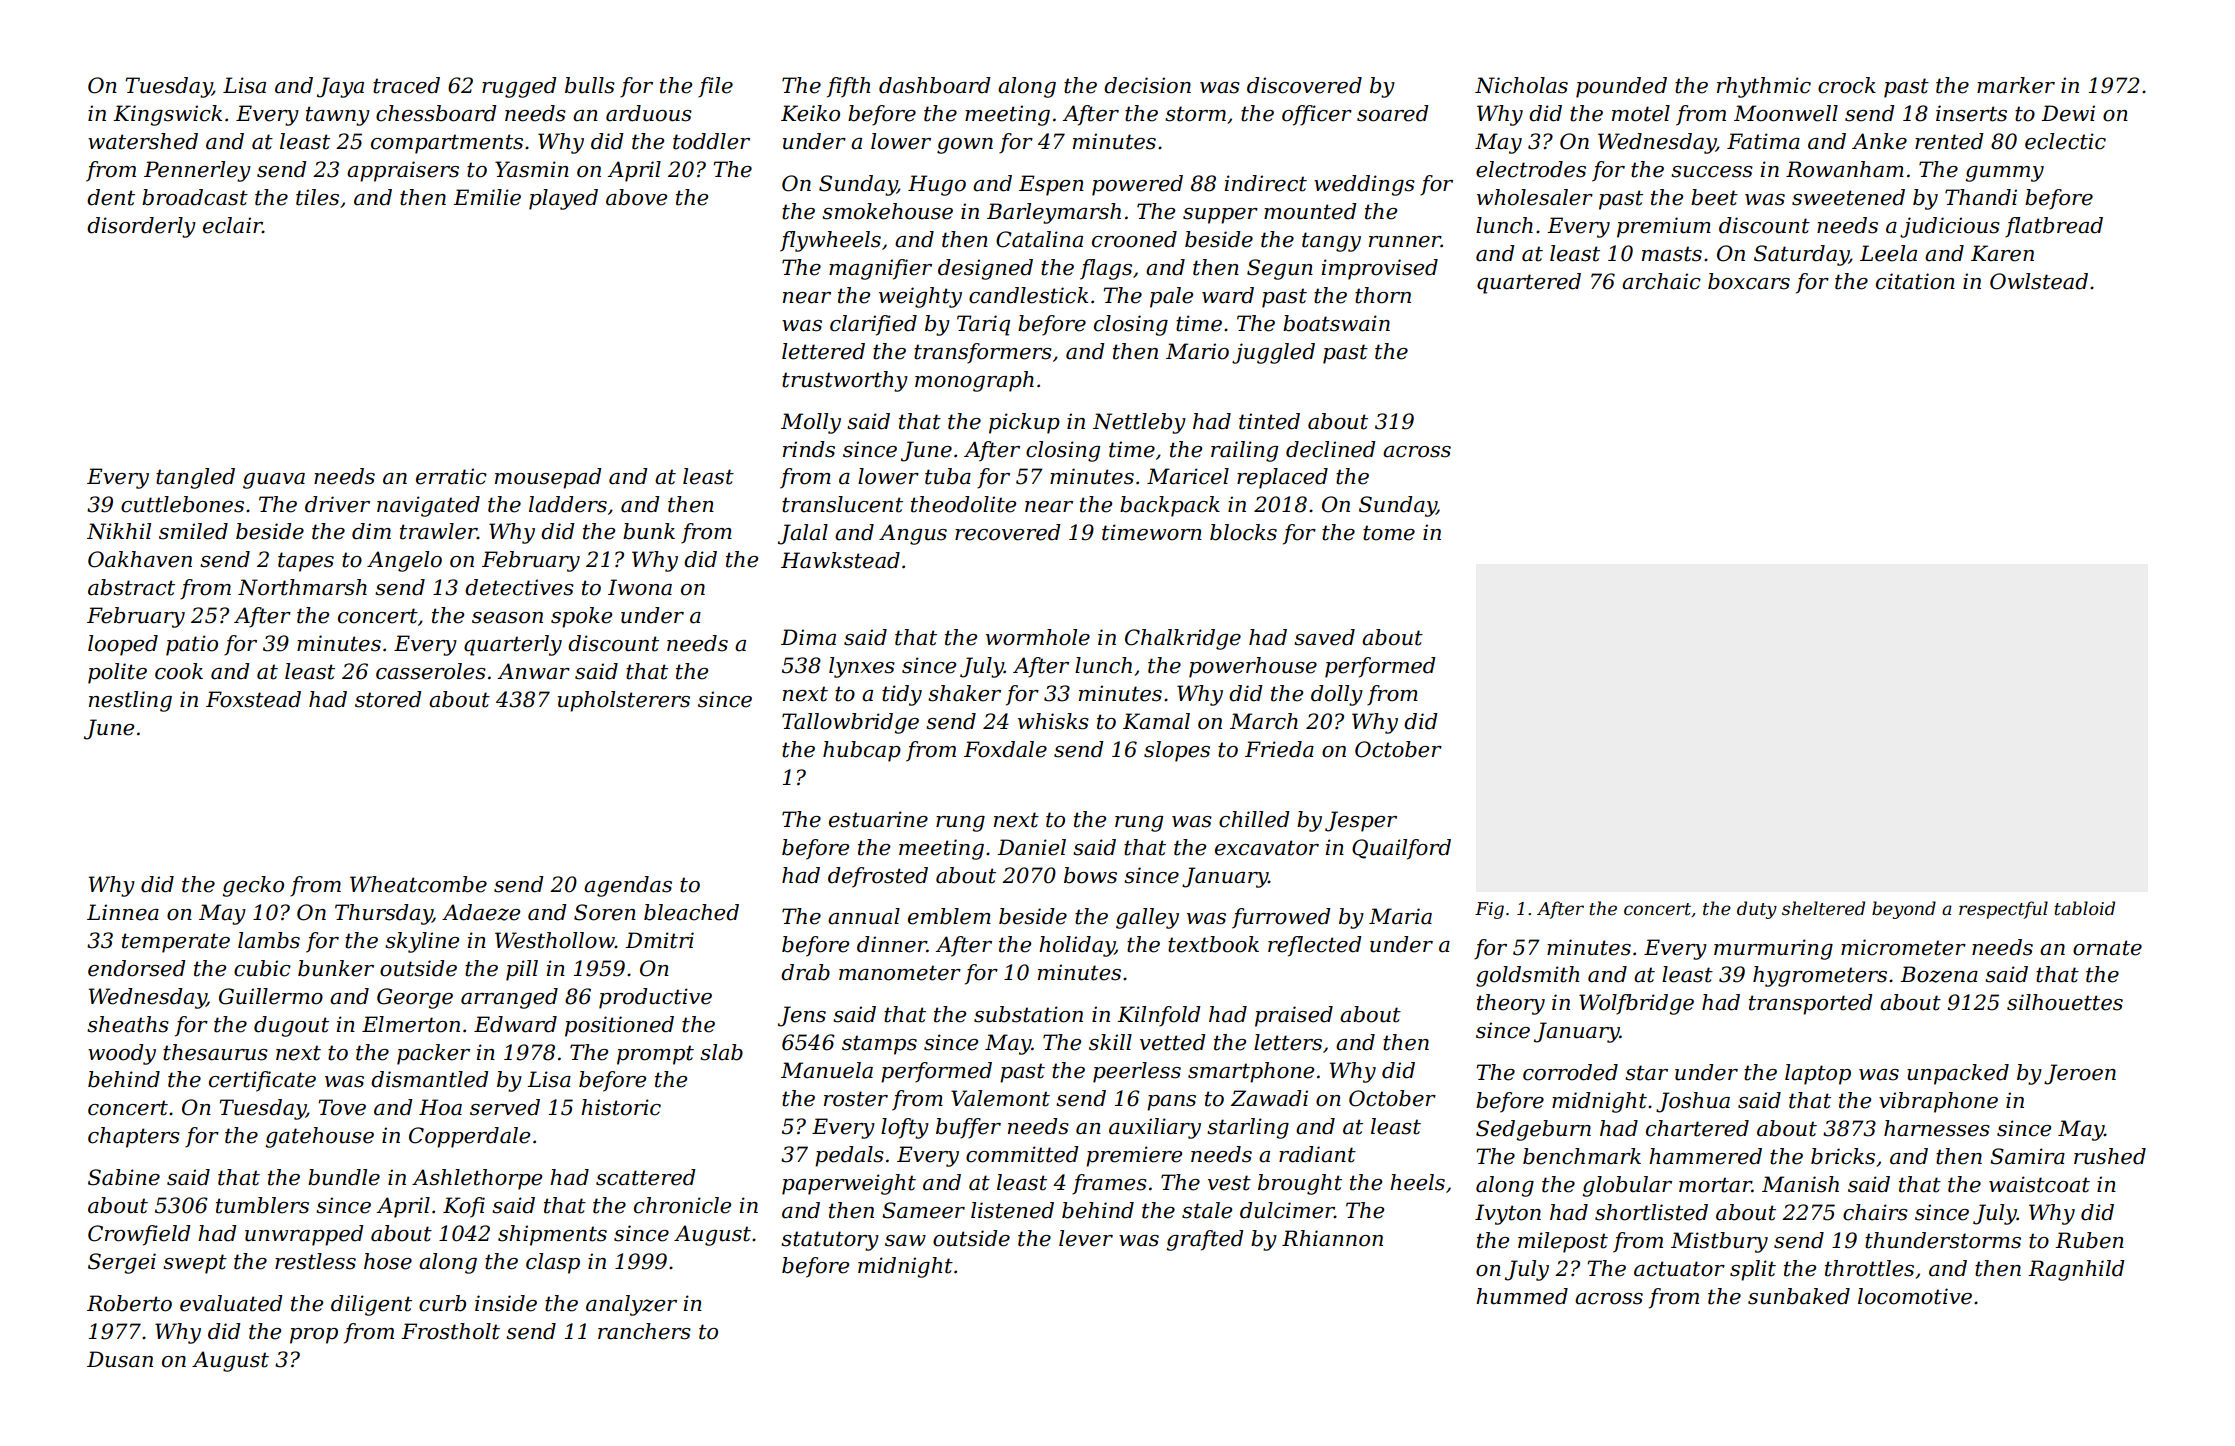  What do you see at coordinates (122, 1263) in the screenshot?
I see `Sergei` at bounding box center [122, 1263].
